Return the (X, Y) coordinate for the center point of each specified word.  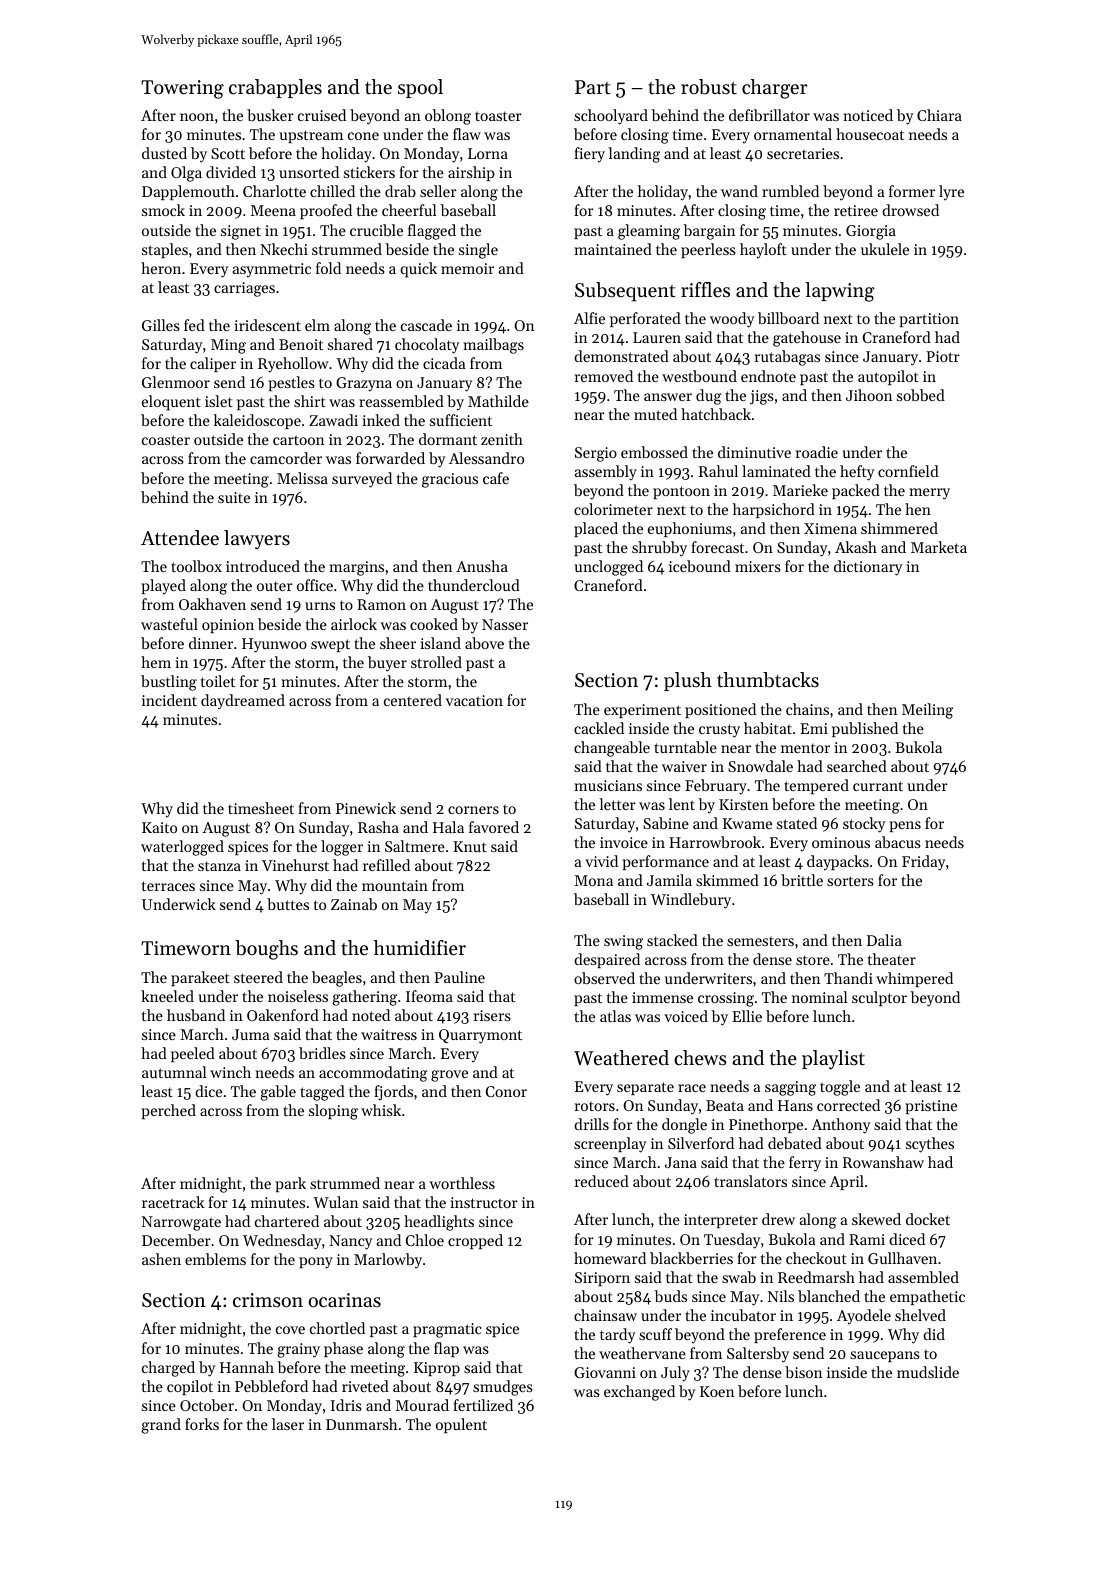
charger (775, 89)
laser (288, 1424)
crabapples (275, 88)
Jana (681, 1162)
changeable (612, 749)
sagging (790, 1088)
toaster (498, 116)
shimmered (899, 528)
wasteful (169, 624)
